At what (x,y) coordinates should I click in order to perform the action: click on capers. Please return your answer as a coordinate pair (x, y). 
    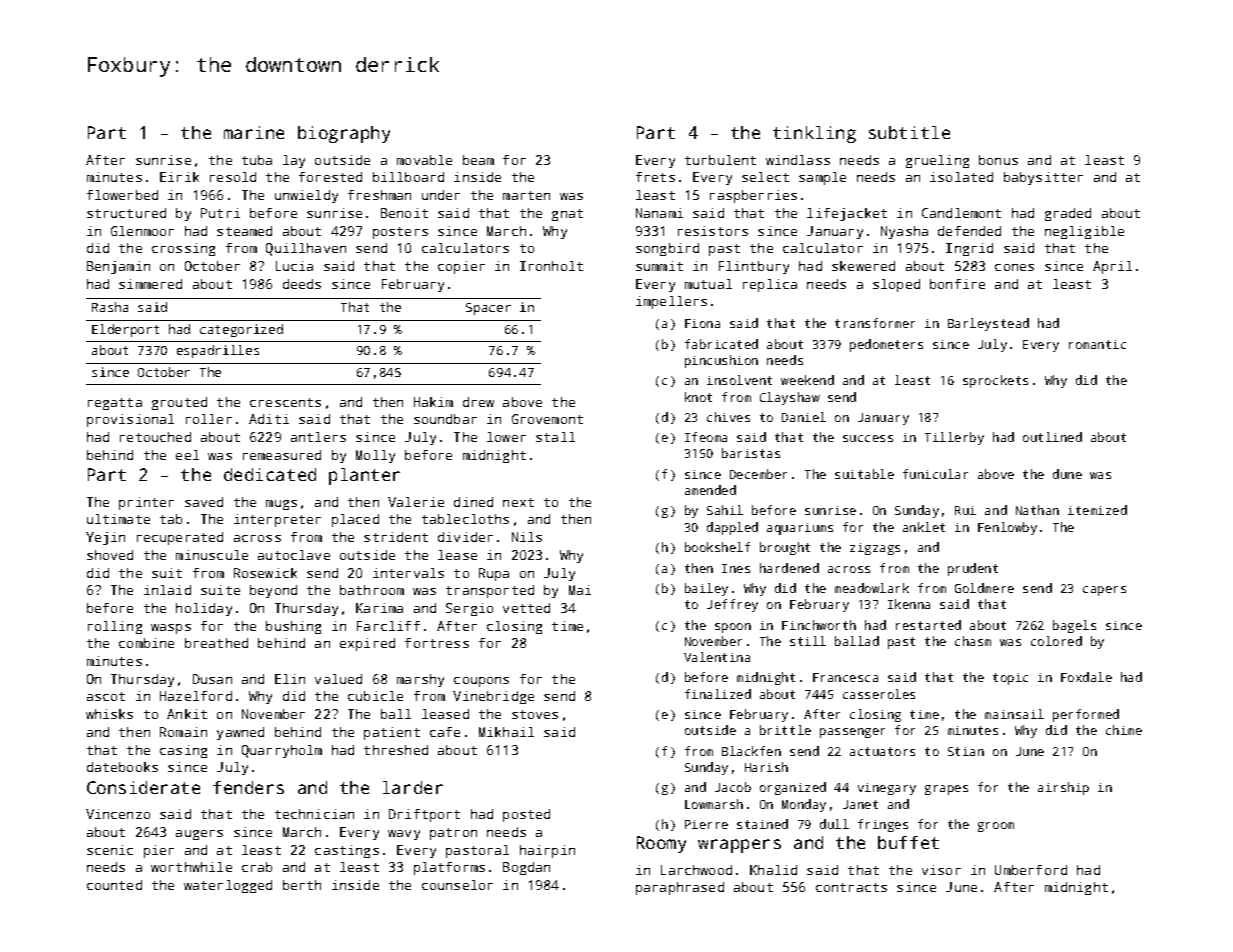
    Looking at the image, I should click on (1104, 591).
